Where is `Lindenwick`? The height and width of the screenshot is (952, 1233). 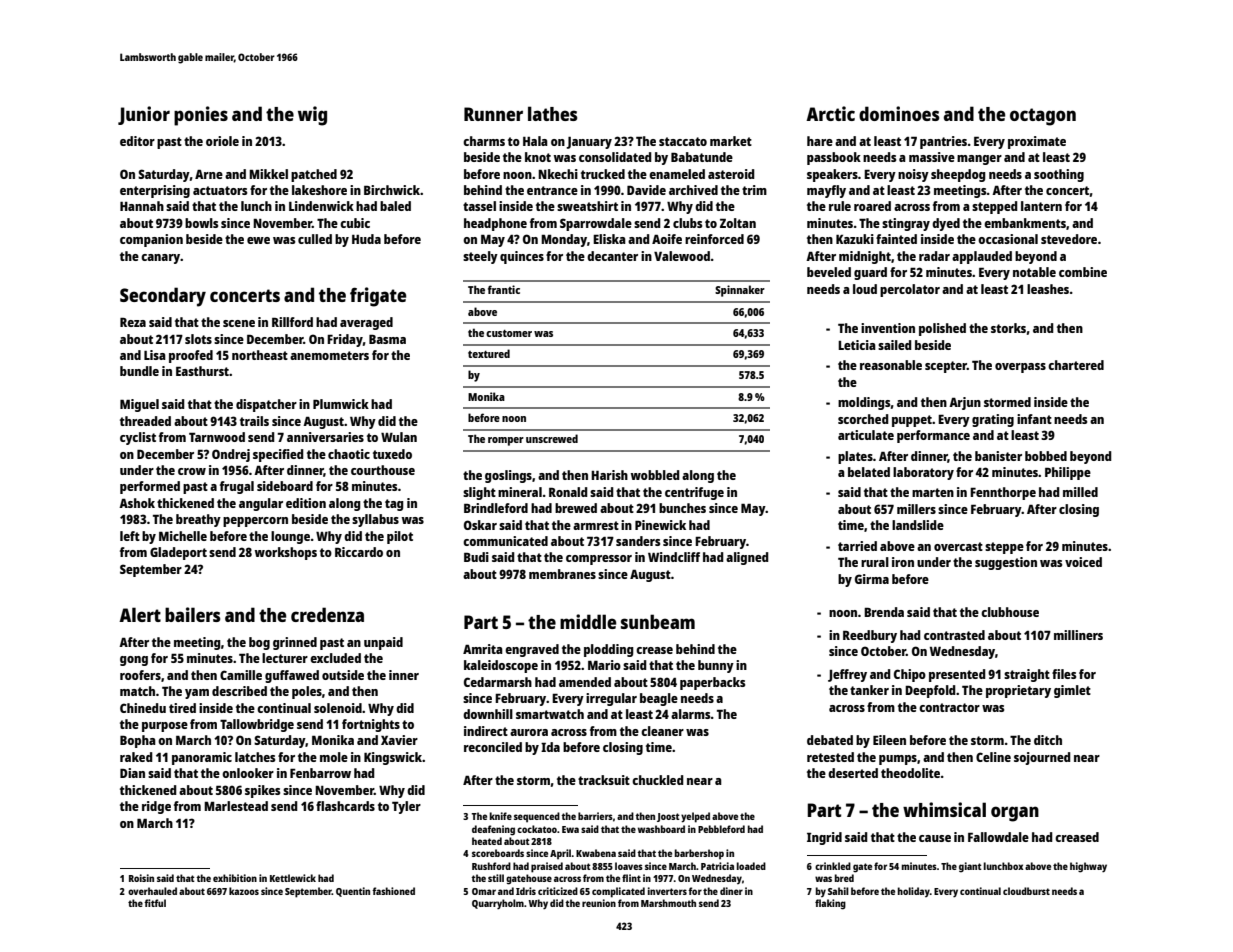
Lindenwick is located at coordinates (321, 206).
